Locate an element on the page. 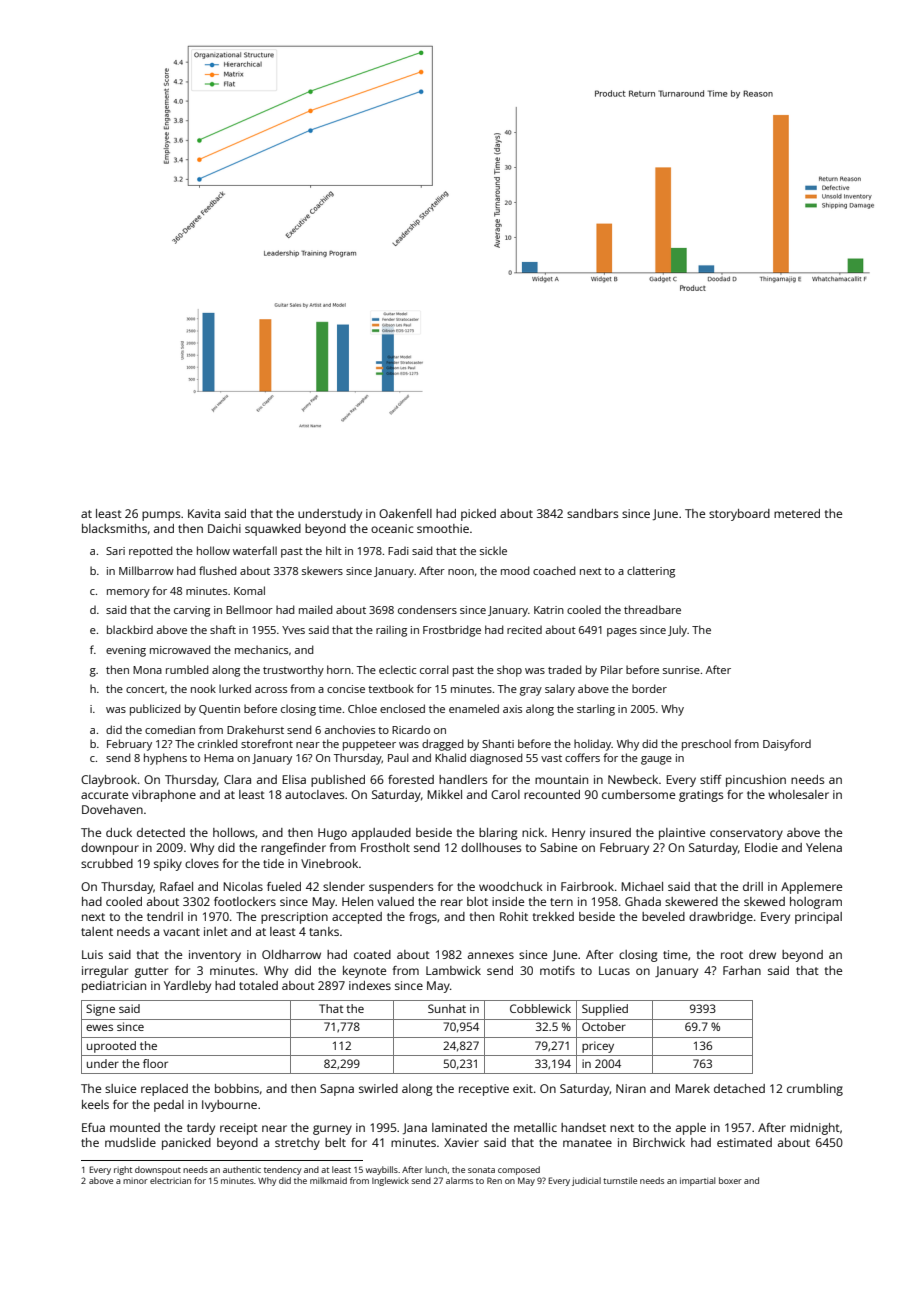 Image resolution: width=924 pixels, height=1308 pixels. storyboard is located at coordinates (739, 515).
